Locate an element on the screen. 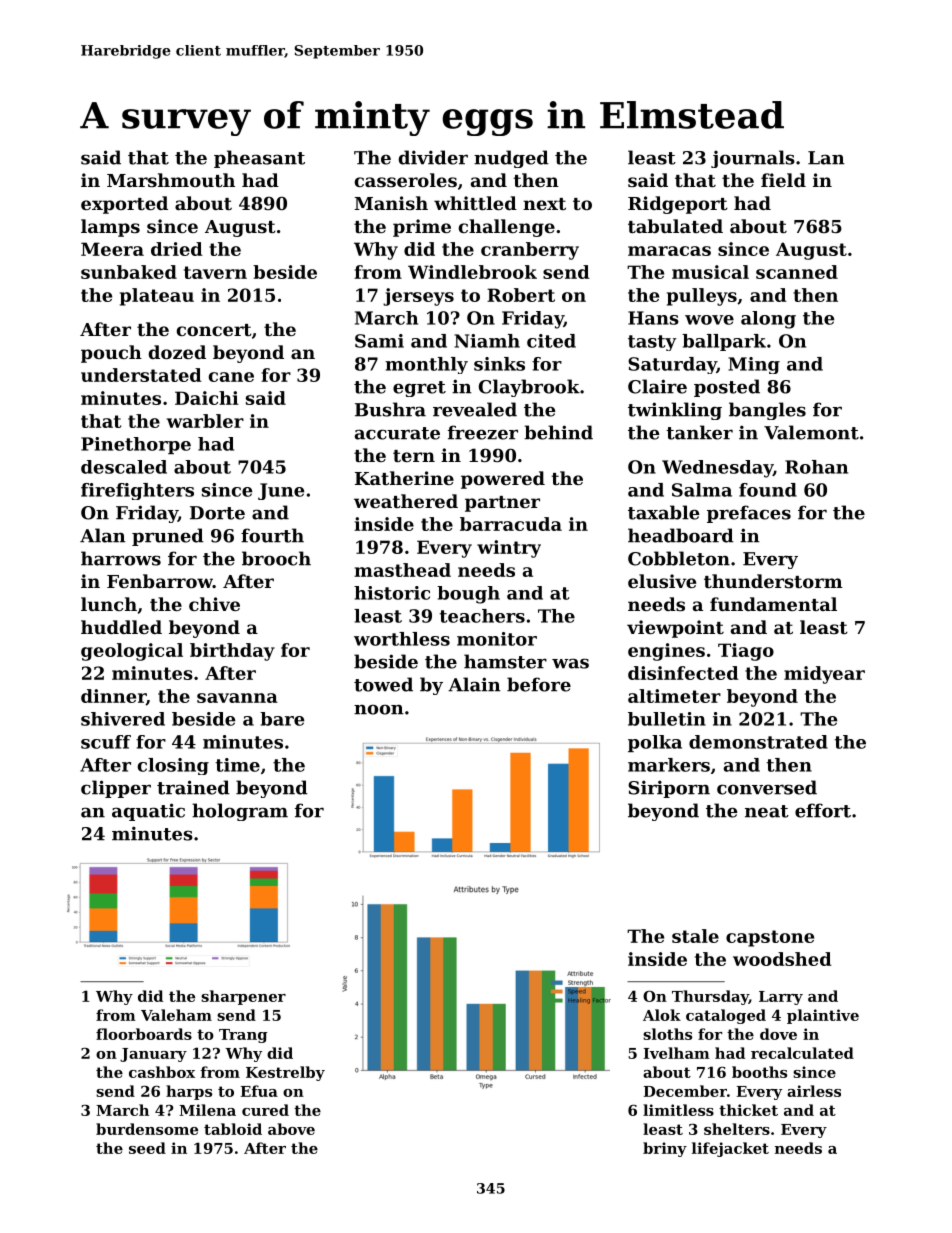 The width and height of the screenshot is (952, 1233). Pinethorpe is located at coordinates (136, 445).
